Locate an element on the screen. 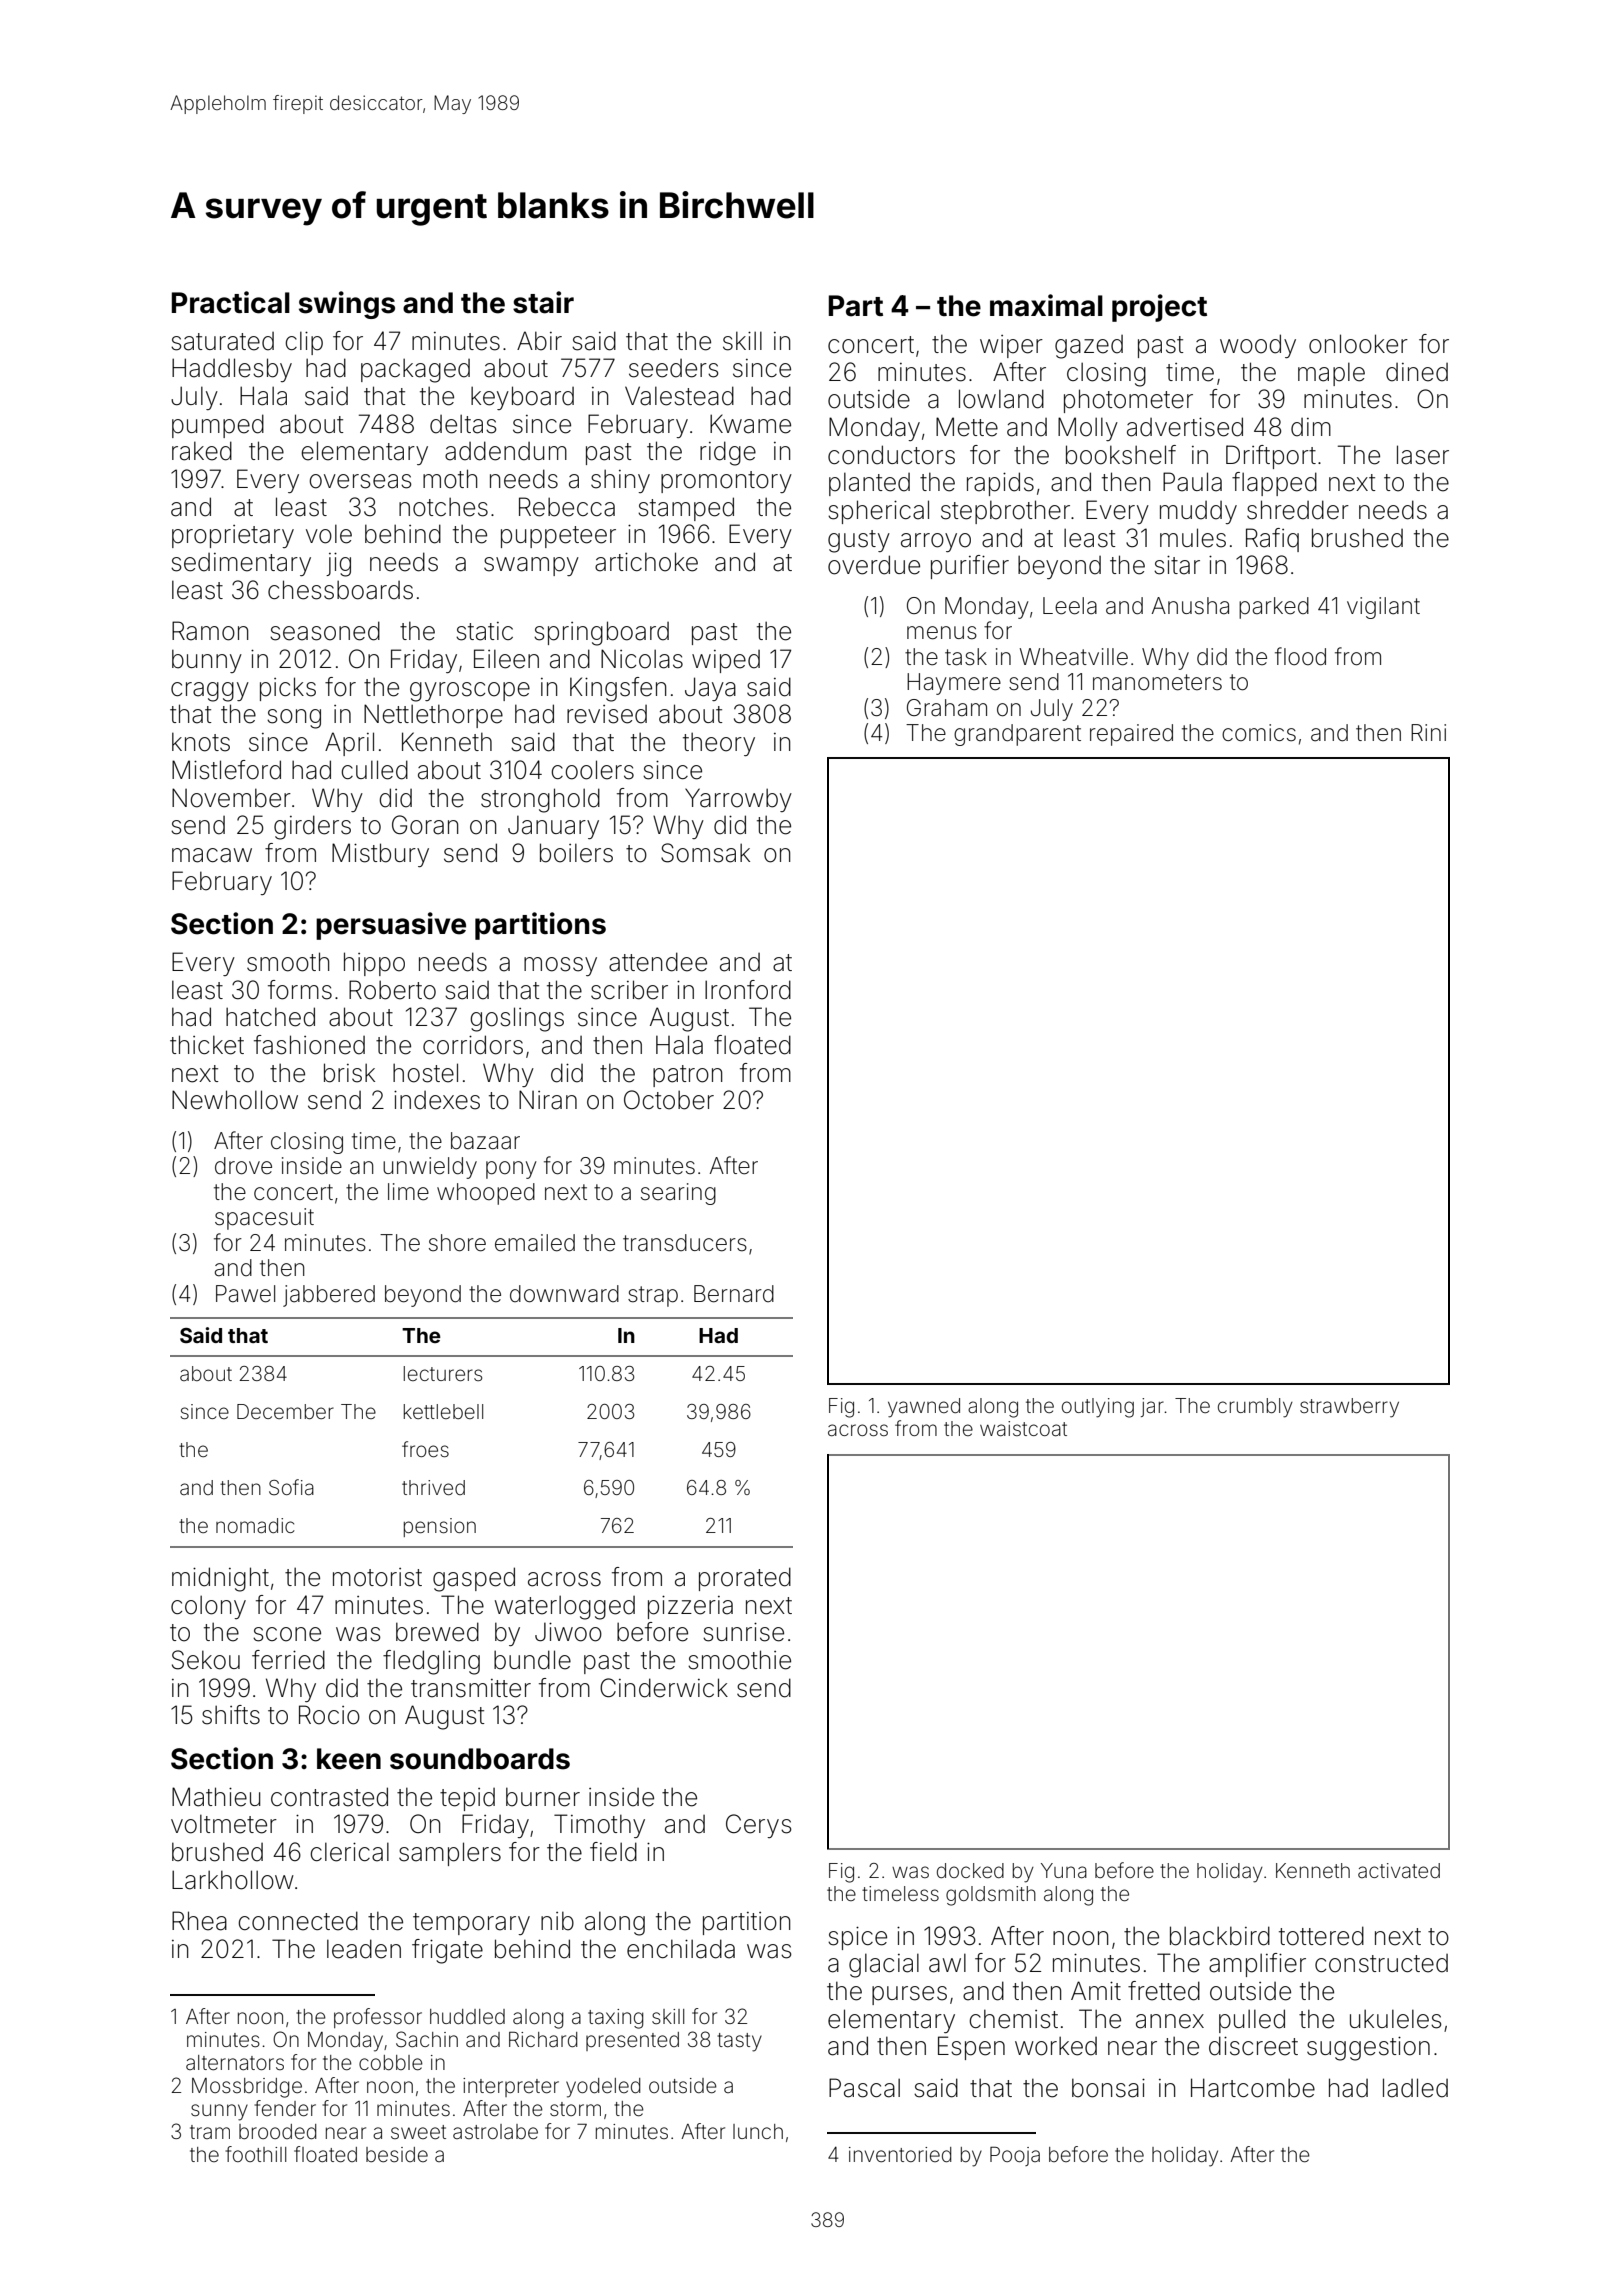 The height and width of the screenshot is (2292, 1620). artichoke is located at coordinates (646, 562).
